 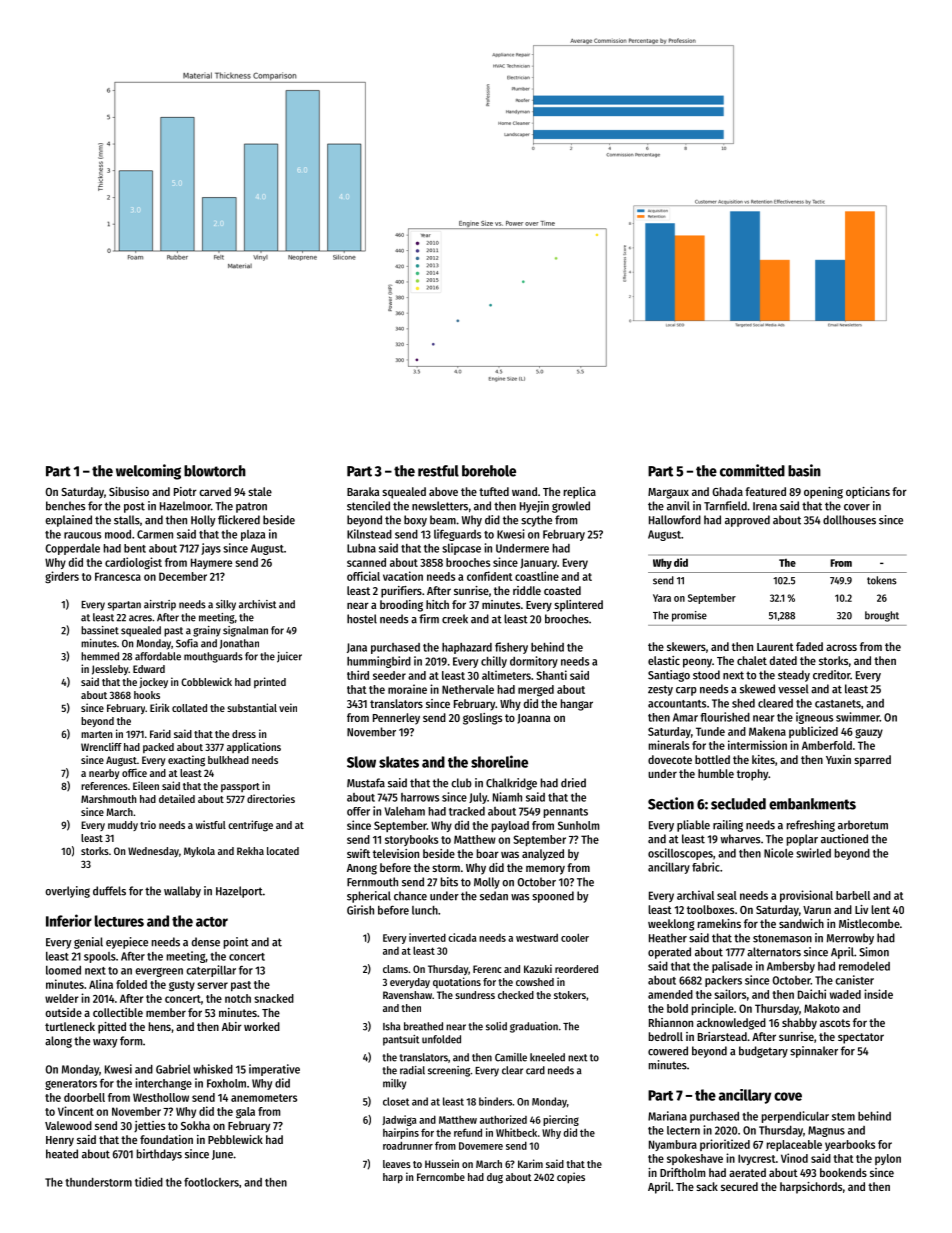 I want to click on tidied, so click(x=149, y=1182).
